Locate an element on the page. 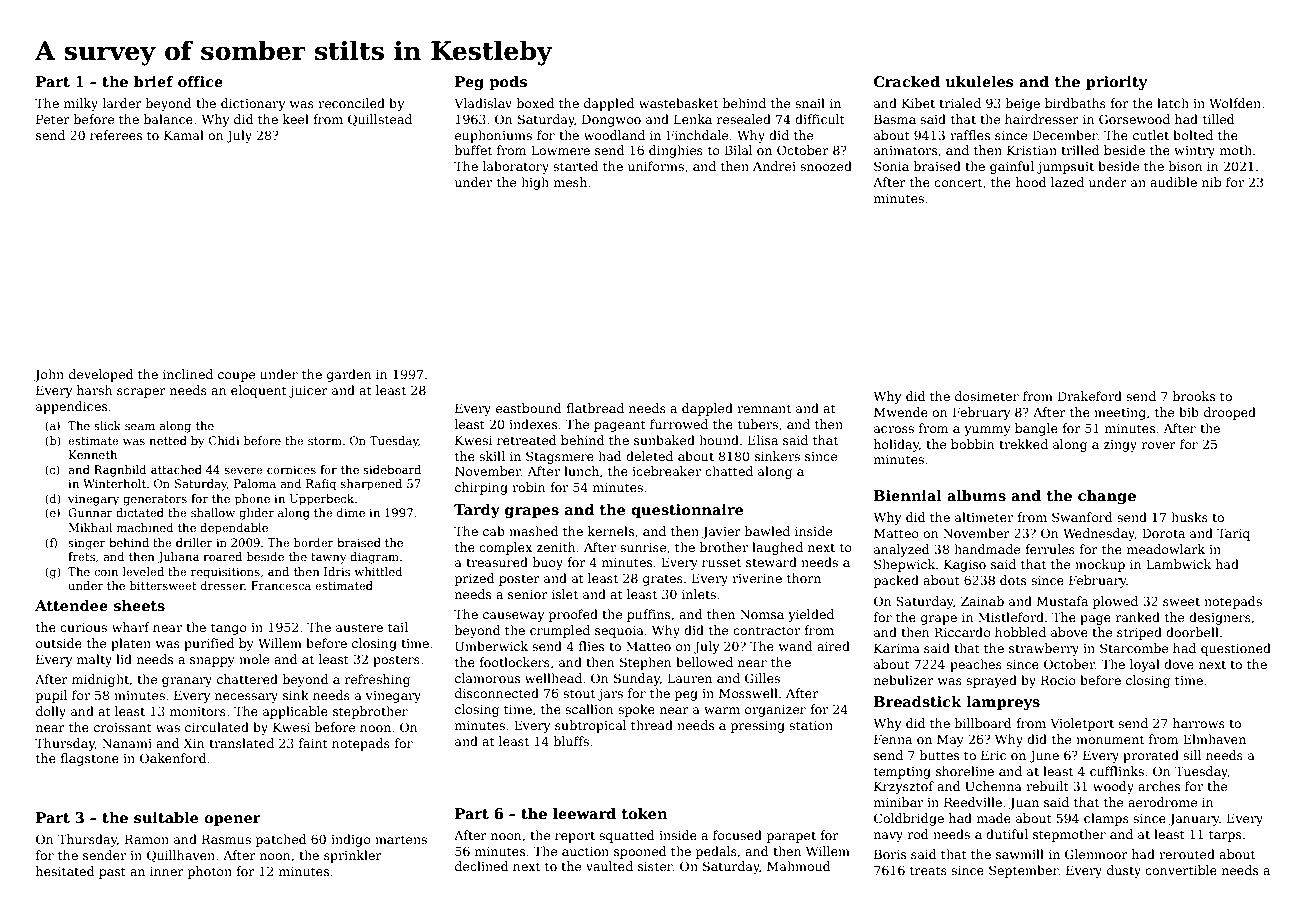 The height and width of the page is (924, 1308). past is located at coordinates (112, 873).
